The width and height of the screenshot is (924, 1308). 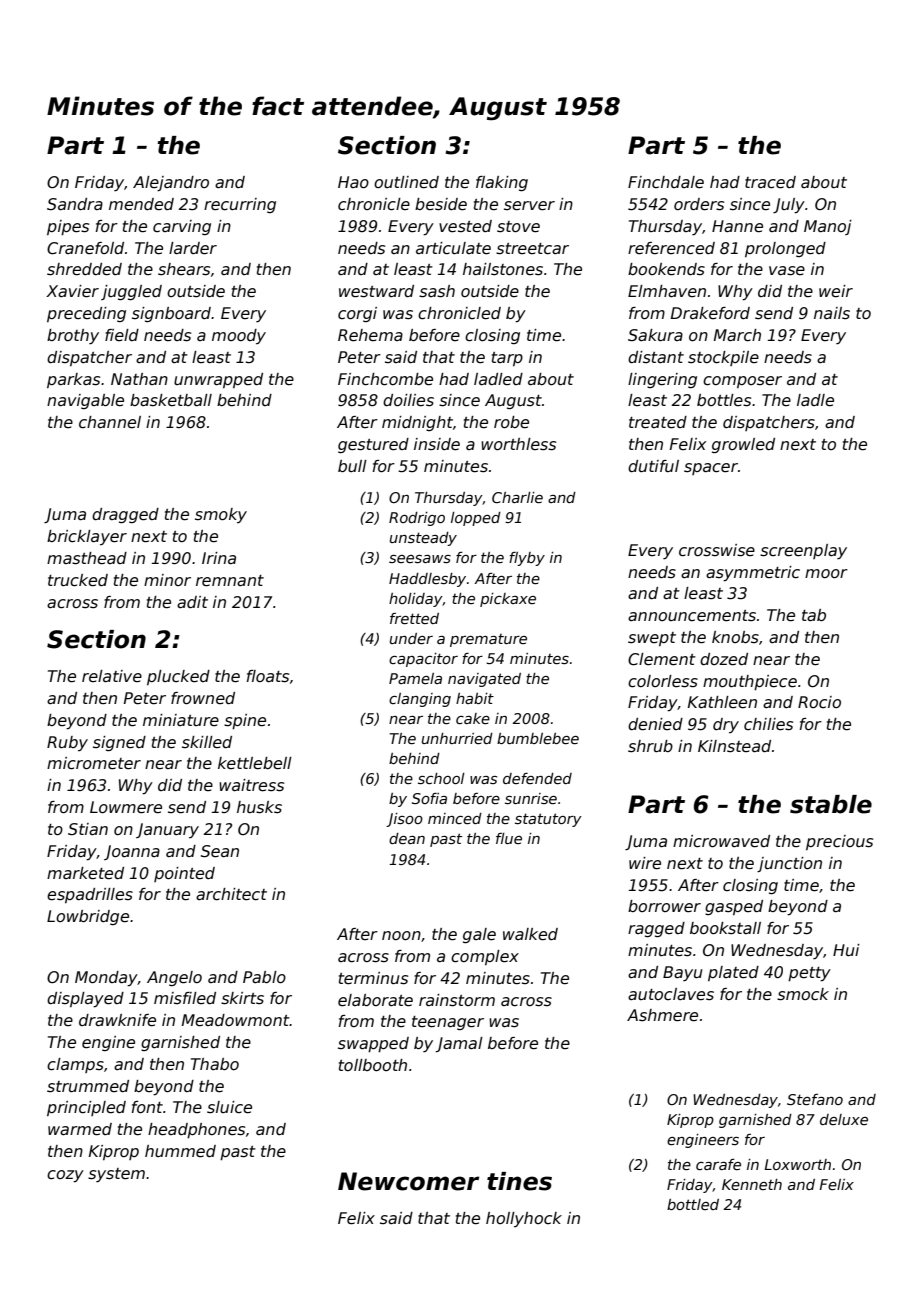 I want to click on articulate, so click(x=453, y=248).
